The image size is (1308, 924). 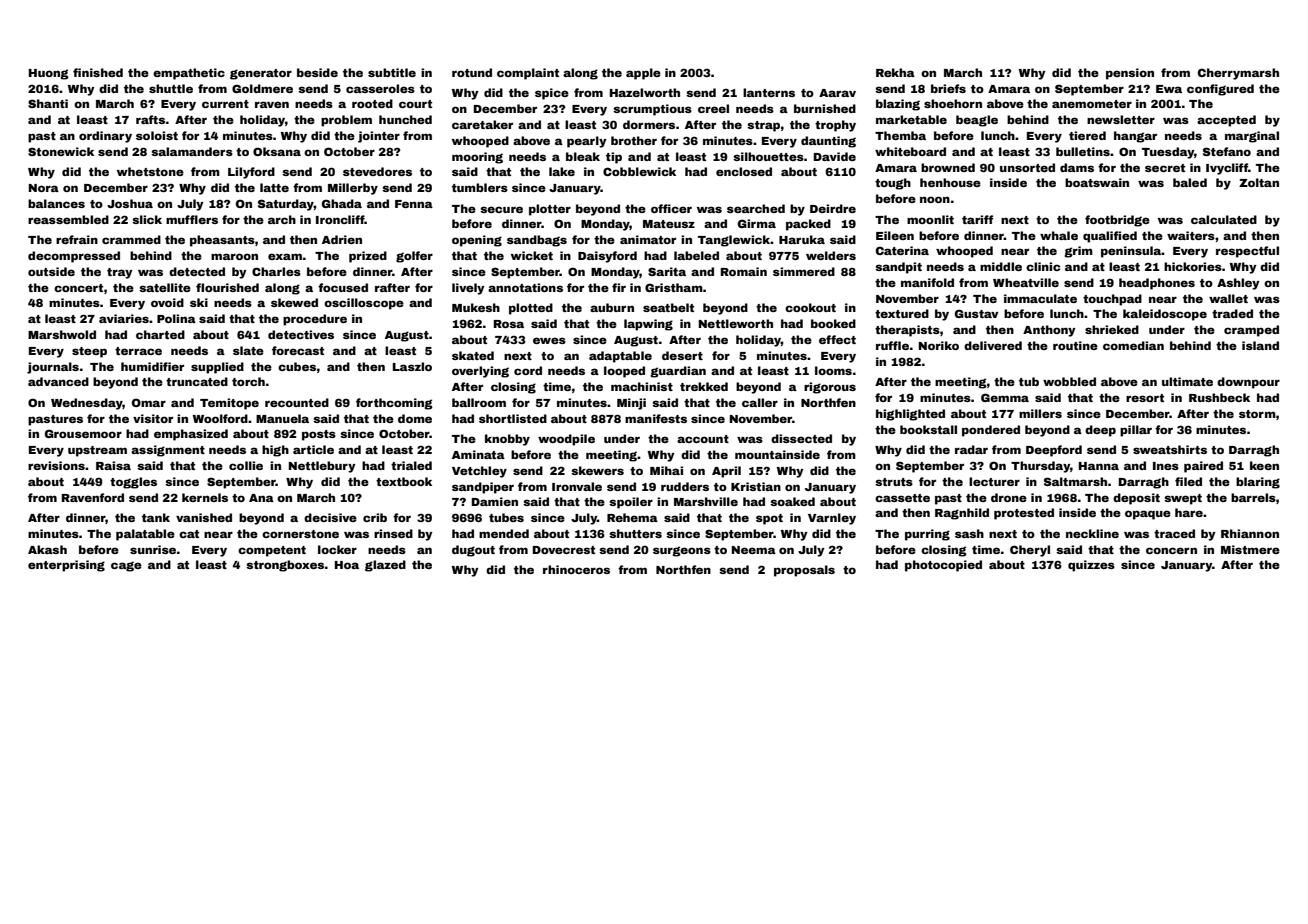 I want to click on sunrise, so click(x=153, y=549).
